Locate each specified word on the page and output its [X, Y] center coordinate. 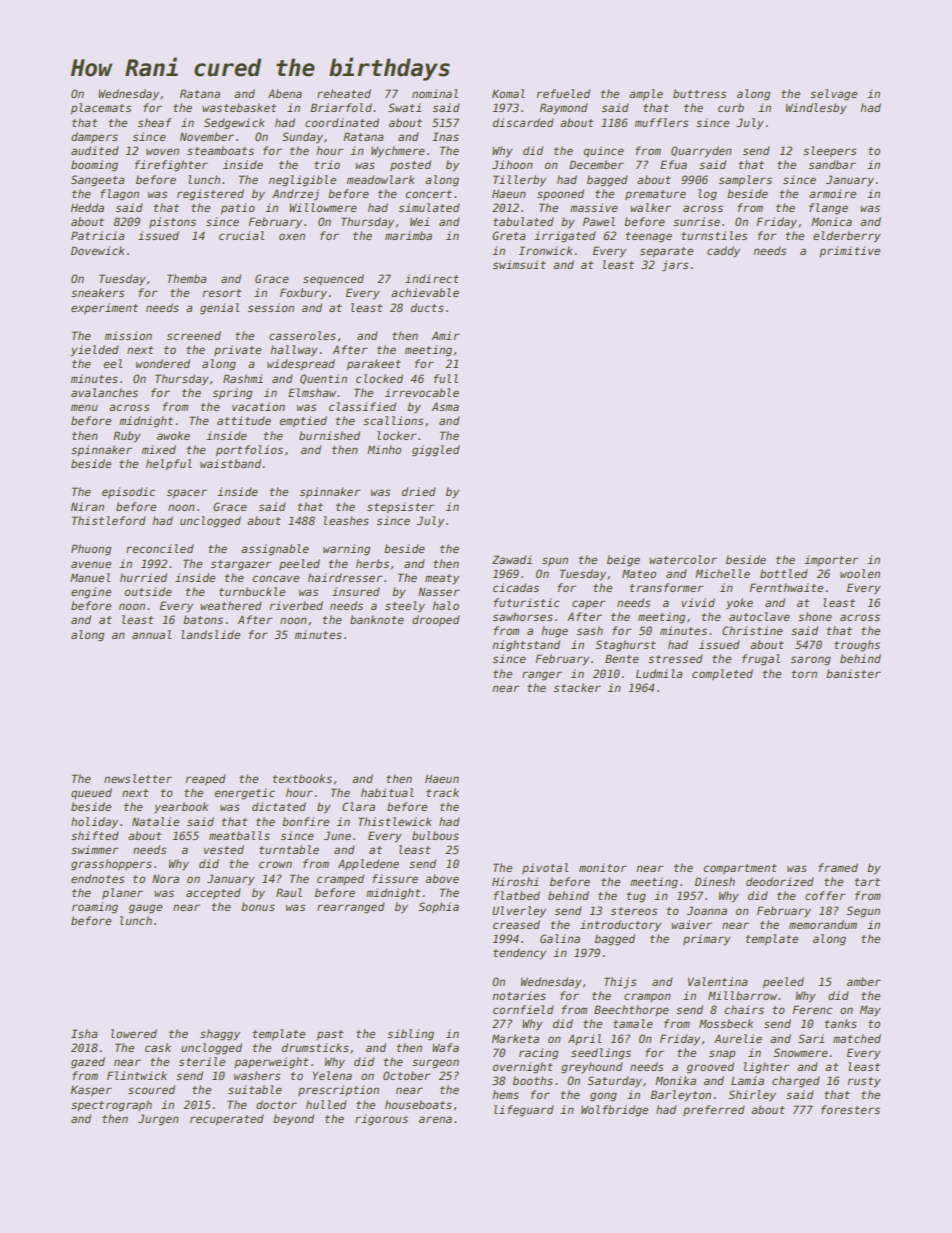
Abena [285, 93]
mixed [159, 449]
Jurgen [158, 1120]
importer [831, 560]
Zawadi [512, 559]
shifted [95, 835]
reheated [344, 93]
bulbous [435, 835]
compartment [740, 869]
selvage [833, 95]
